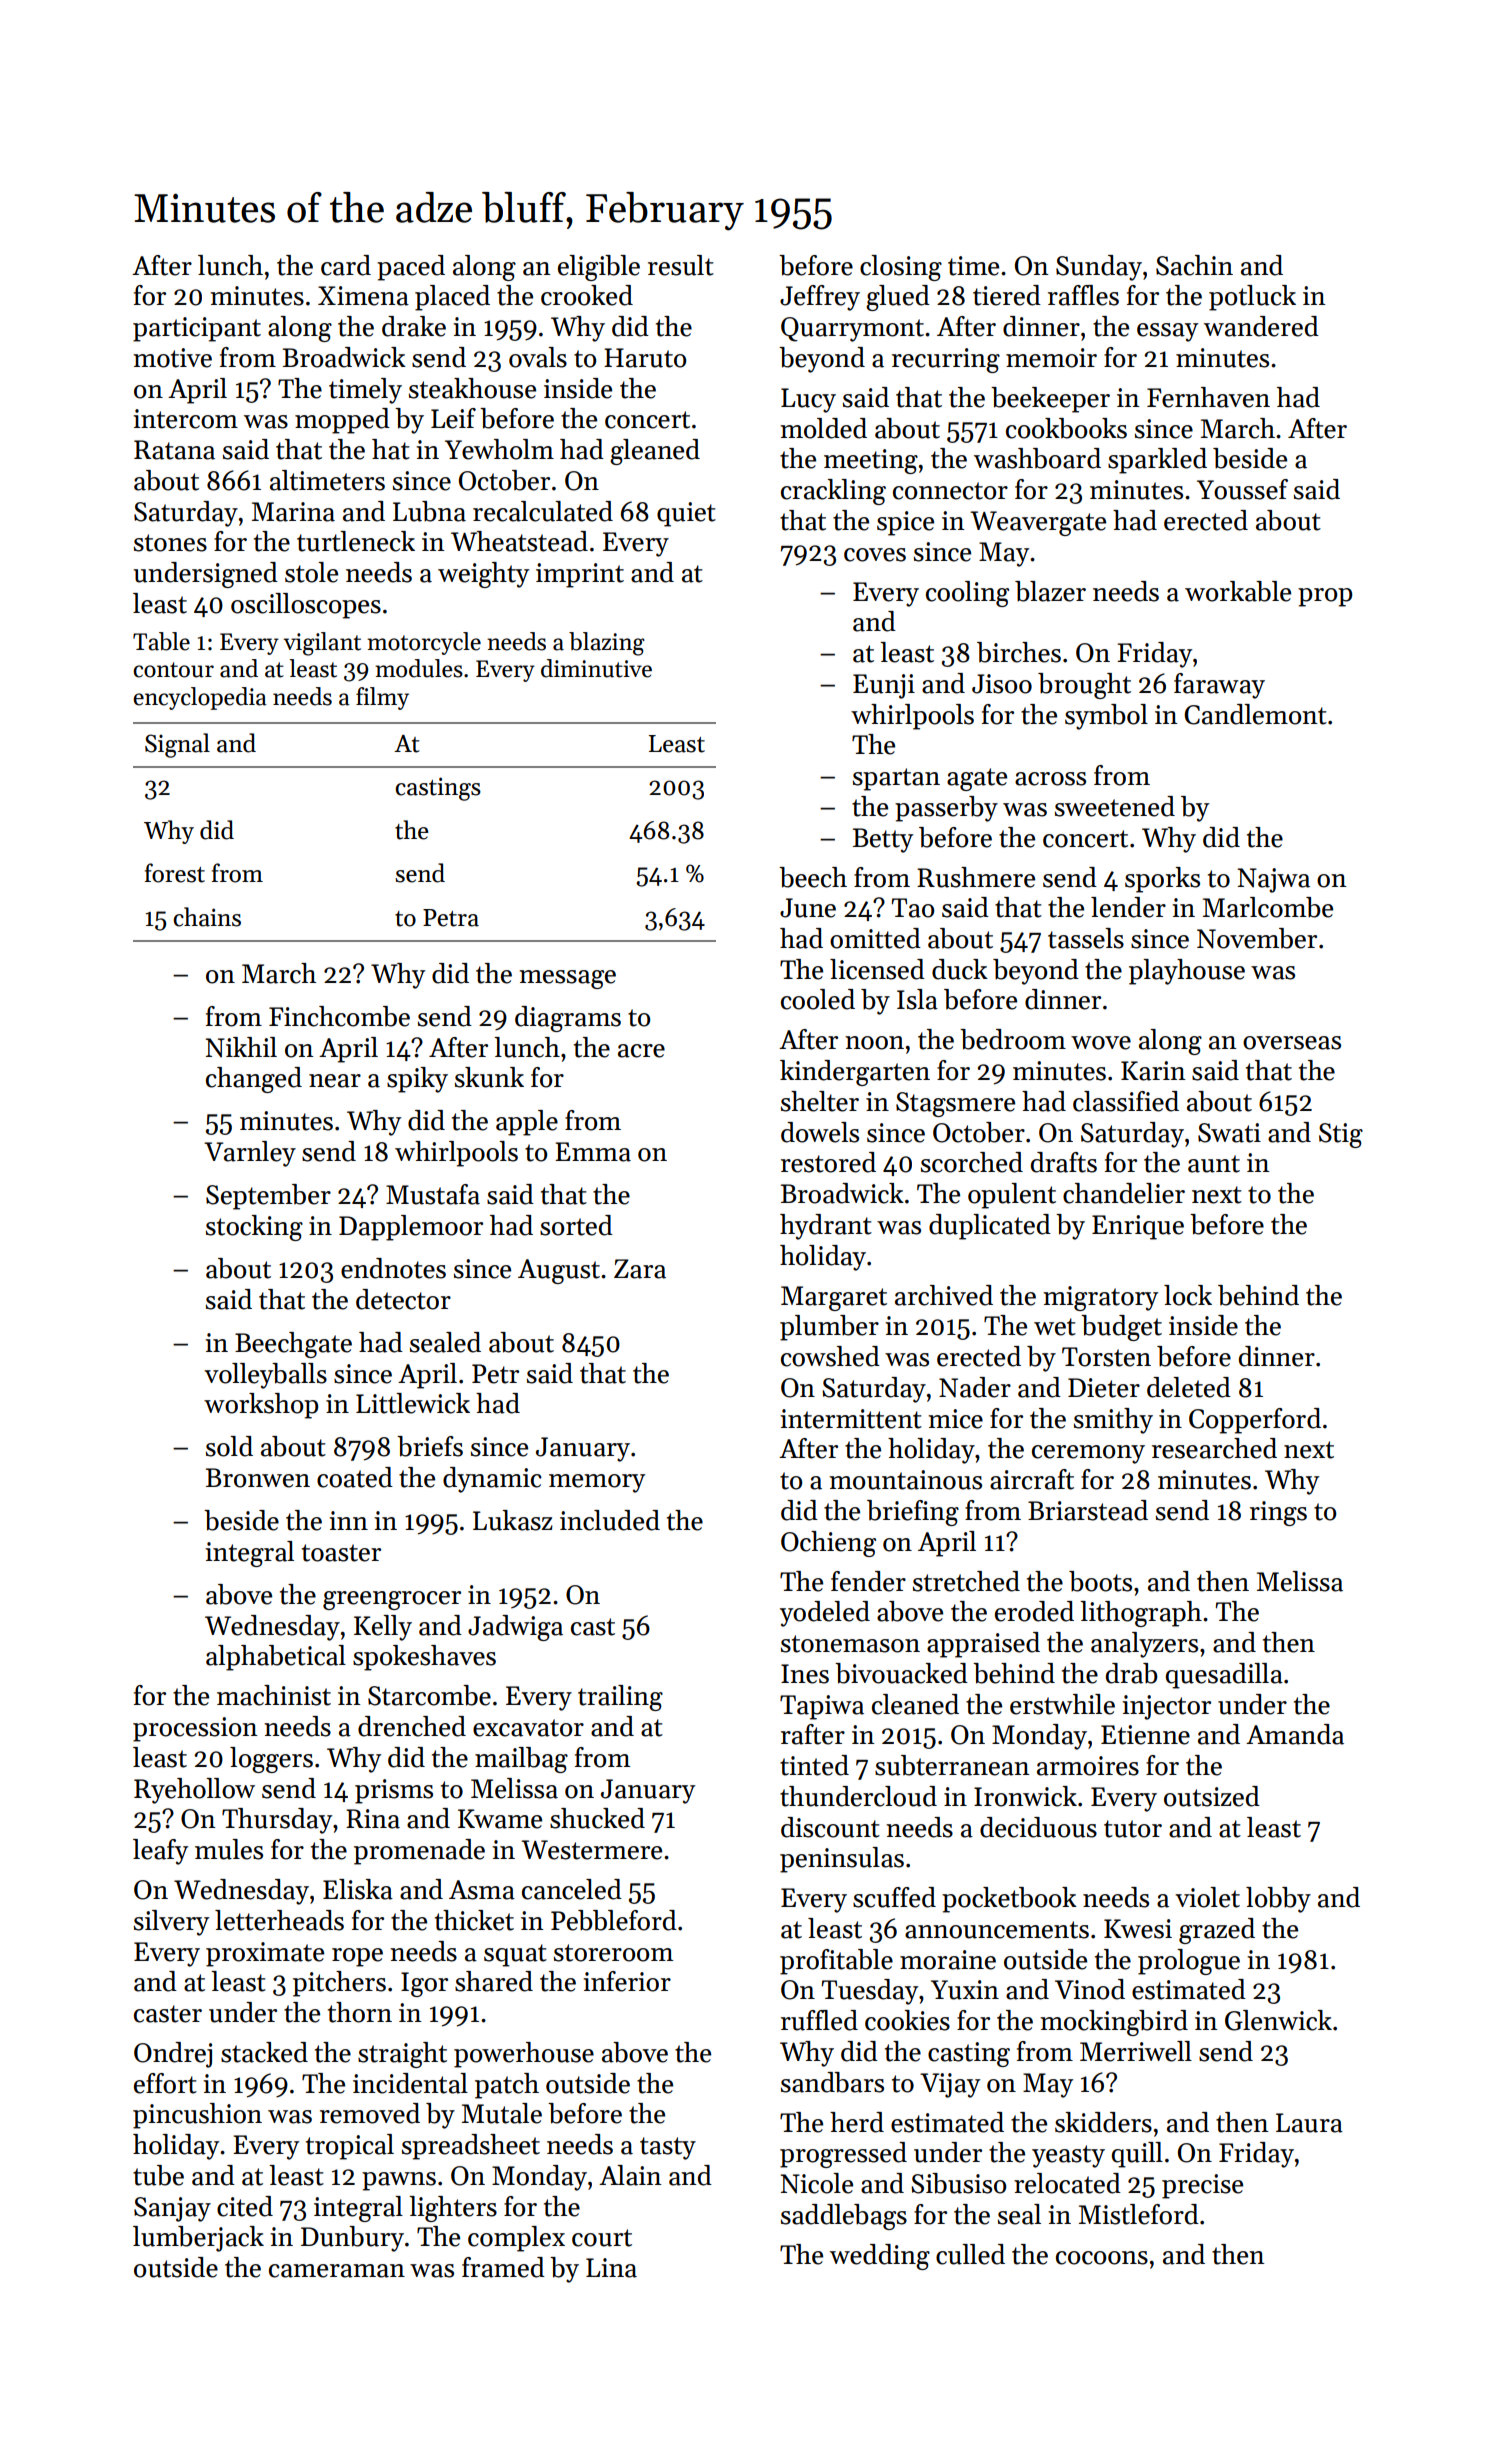 The width and height of the screenshot is (1496, 2464). I want to click on Jeffrey, so click(820, 298).
